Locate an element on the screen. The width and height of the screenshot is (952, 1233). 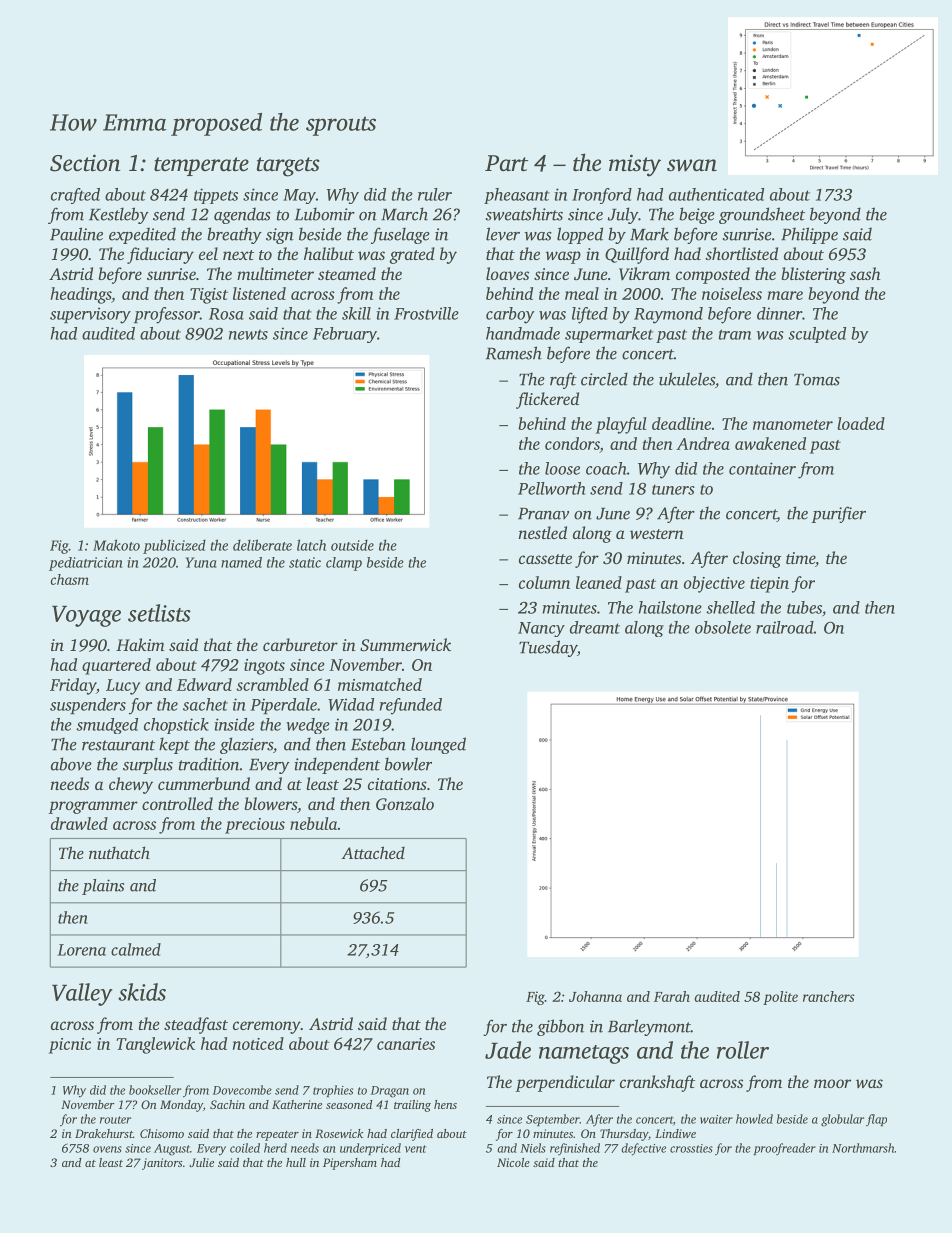
fuselage is located at coordinates (400, 235).
